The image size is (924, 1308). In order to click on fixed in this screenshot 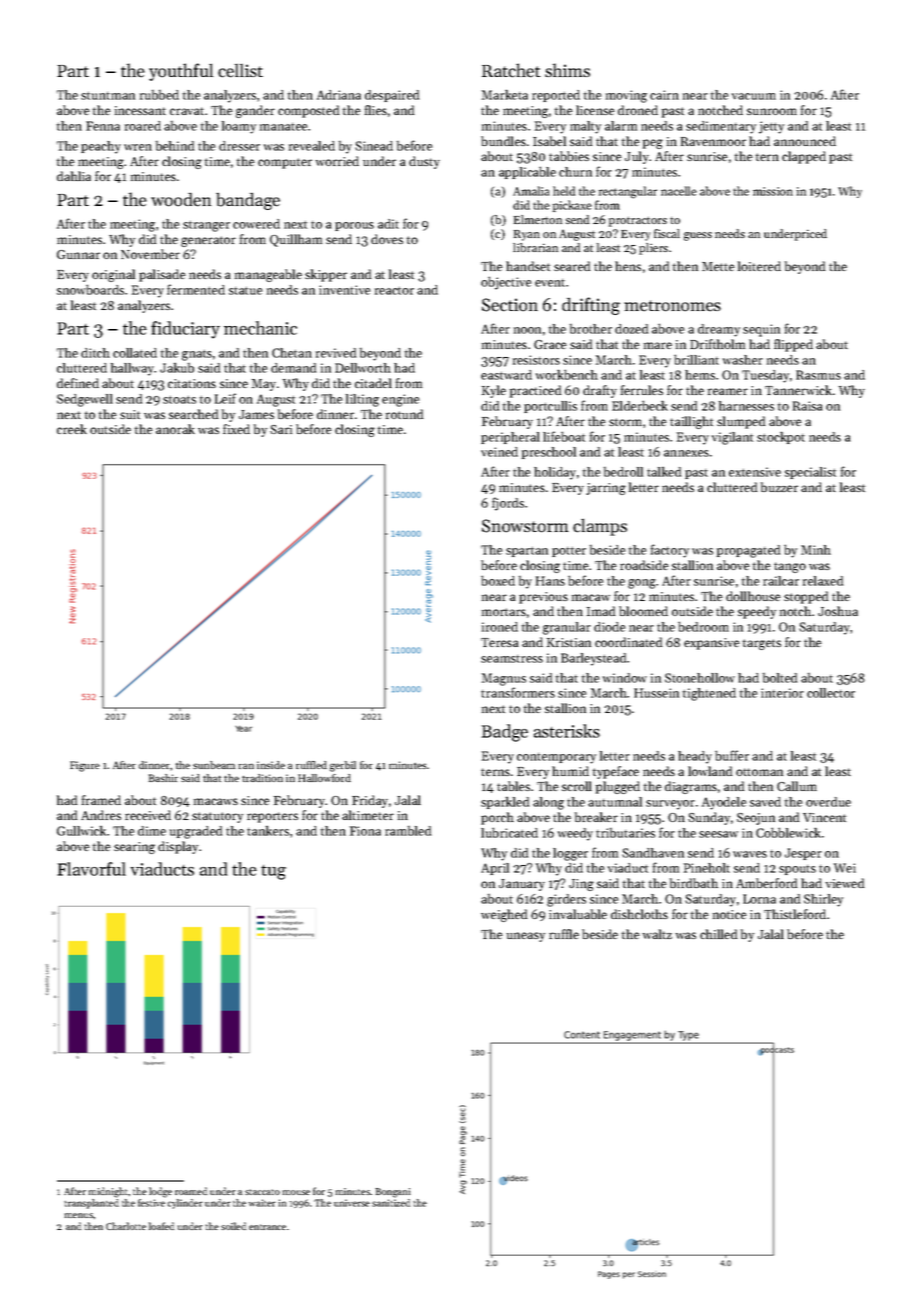, I will do `click(236, 429)`.
